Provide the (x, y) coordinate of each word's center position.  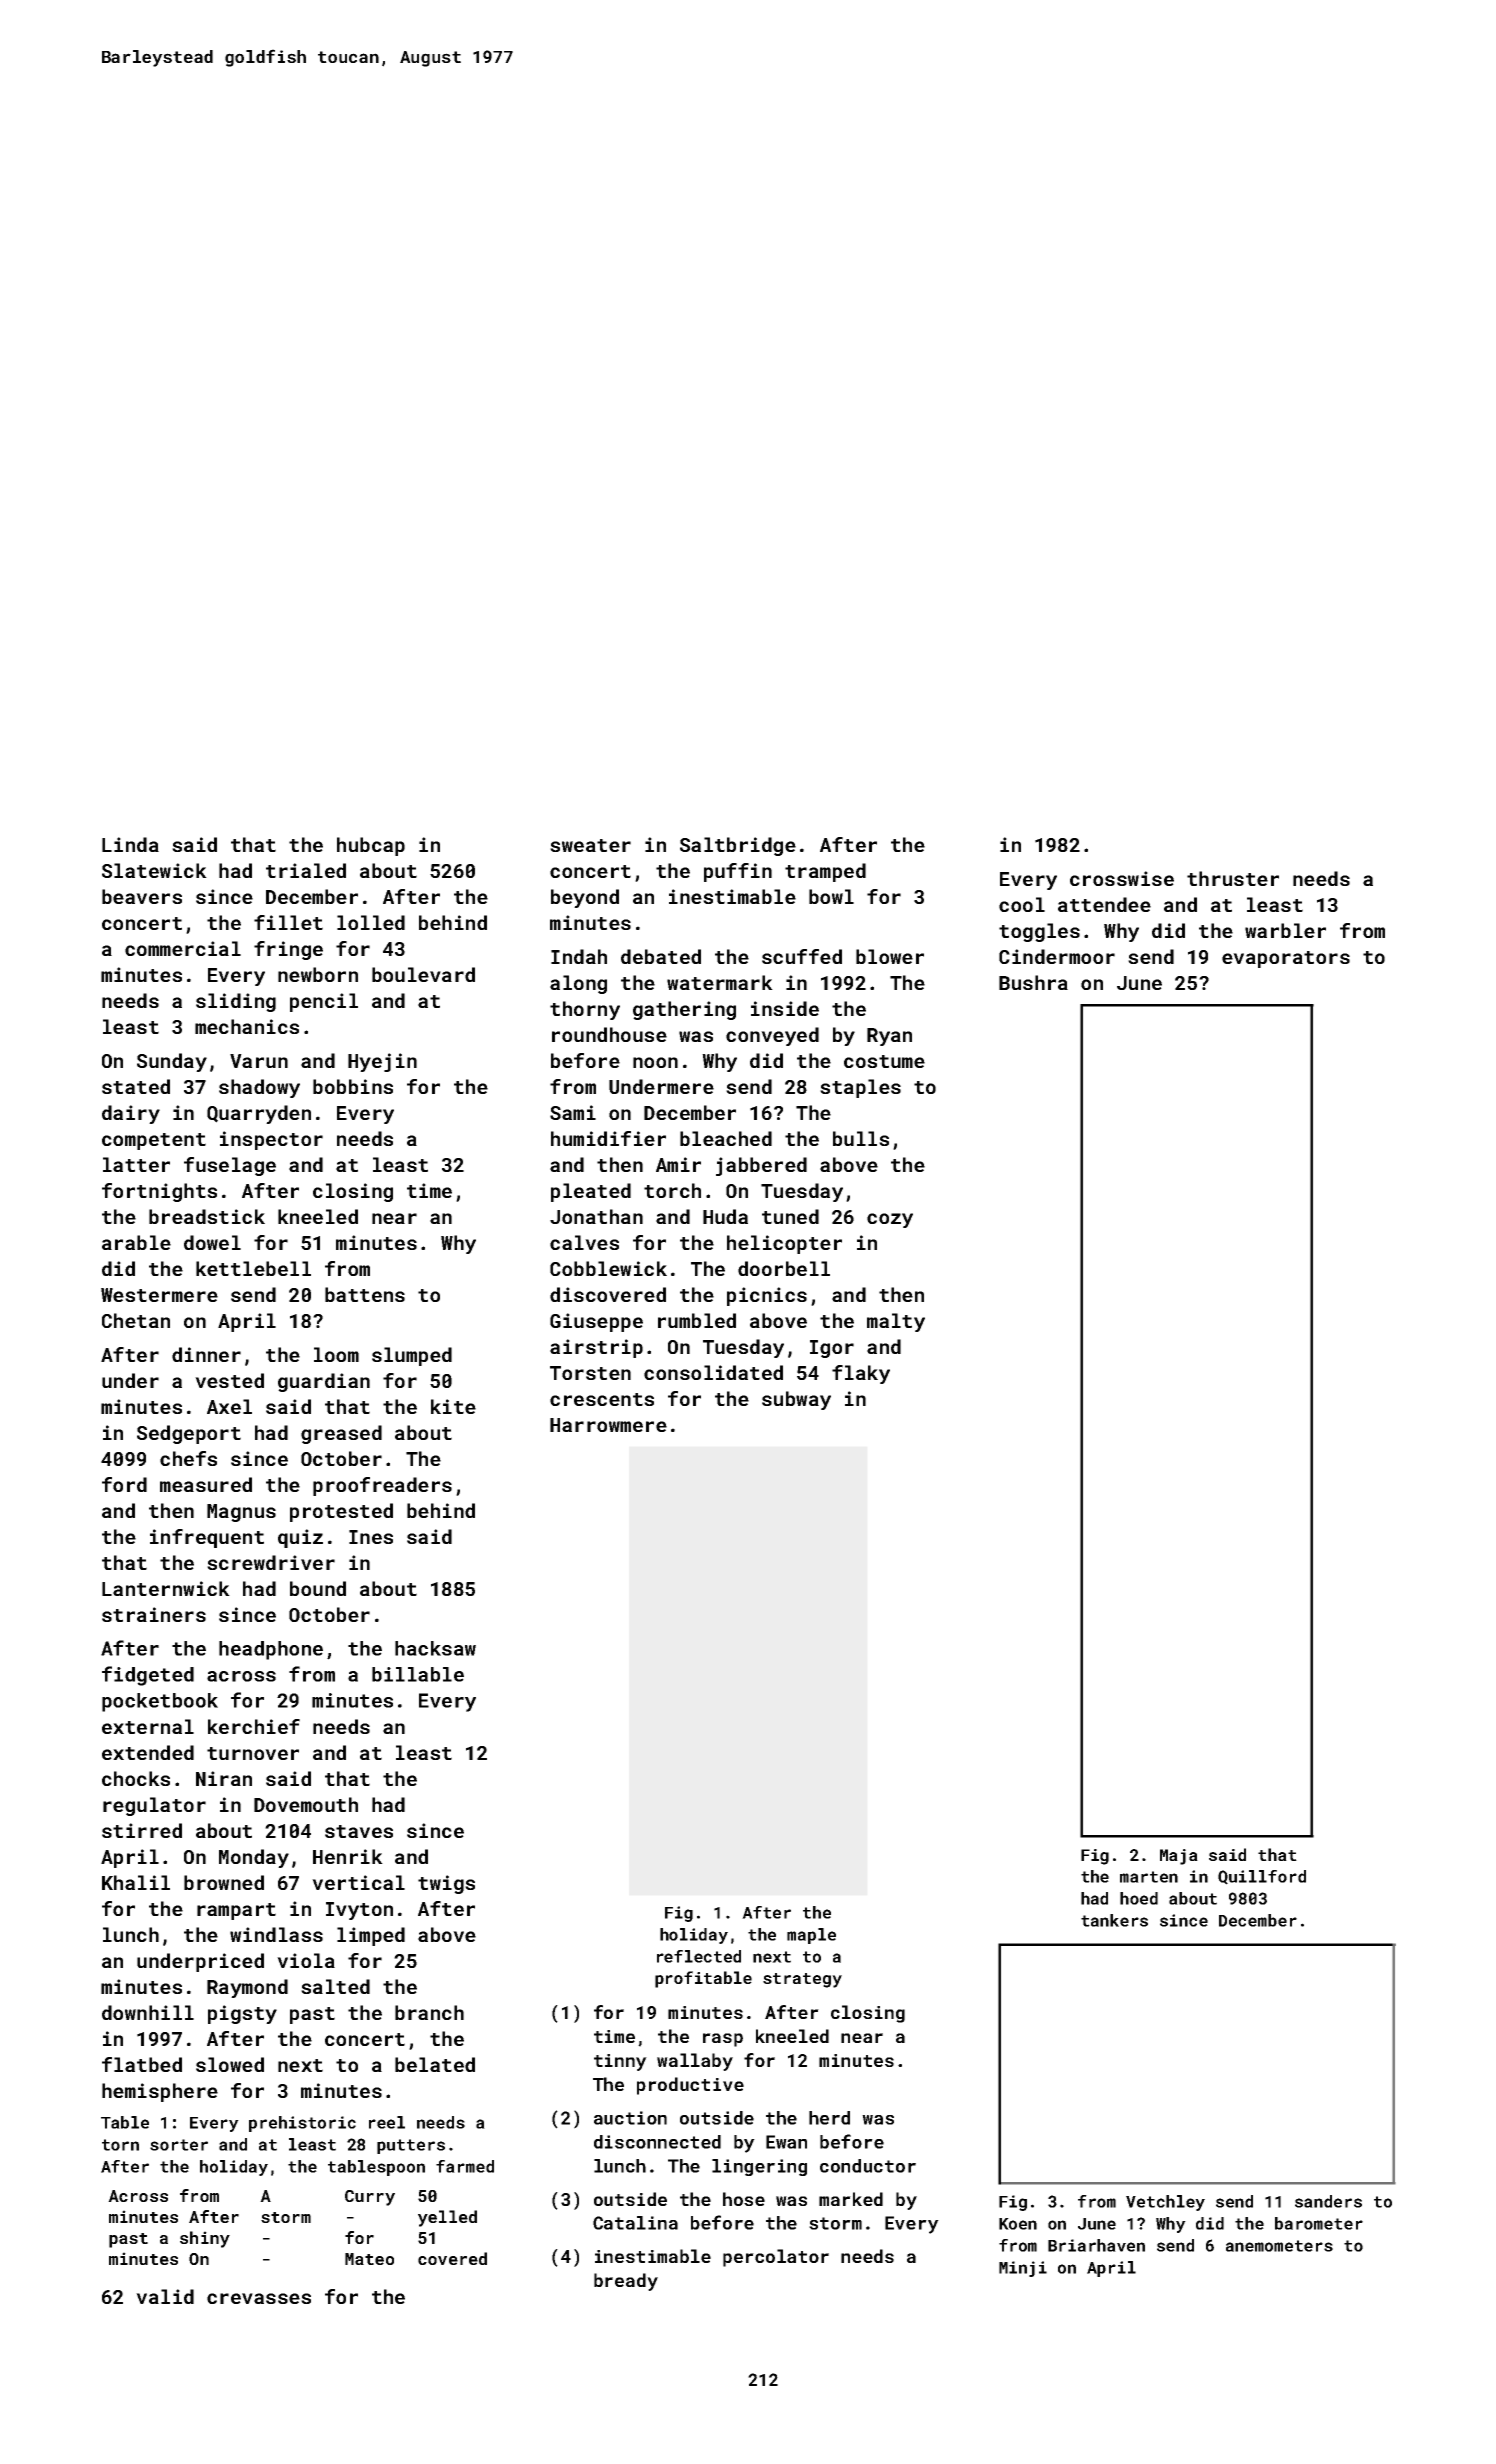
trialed (306, 870)
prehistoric (302, 2124)
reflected (699, 1956)
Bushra (1033, 982)
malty (896, 1322)
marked (851, 2199)
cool (1022, 904)
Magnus (241, 1513)
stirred (142, 1830)
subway (796, 1400)
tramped (825, 872)
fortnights (159, 1192)
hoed (1139, 1898)
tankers (1114, 1920)
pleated (591, 1192)
